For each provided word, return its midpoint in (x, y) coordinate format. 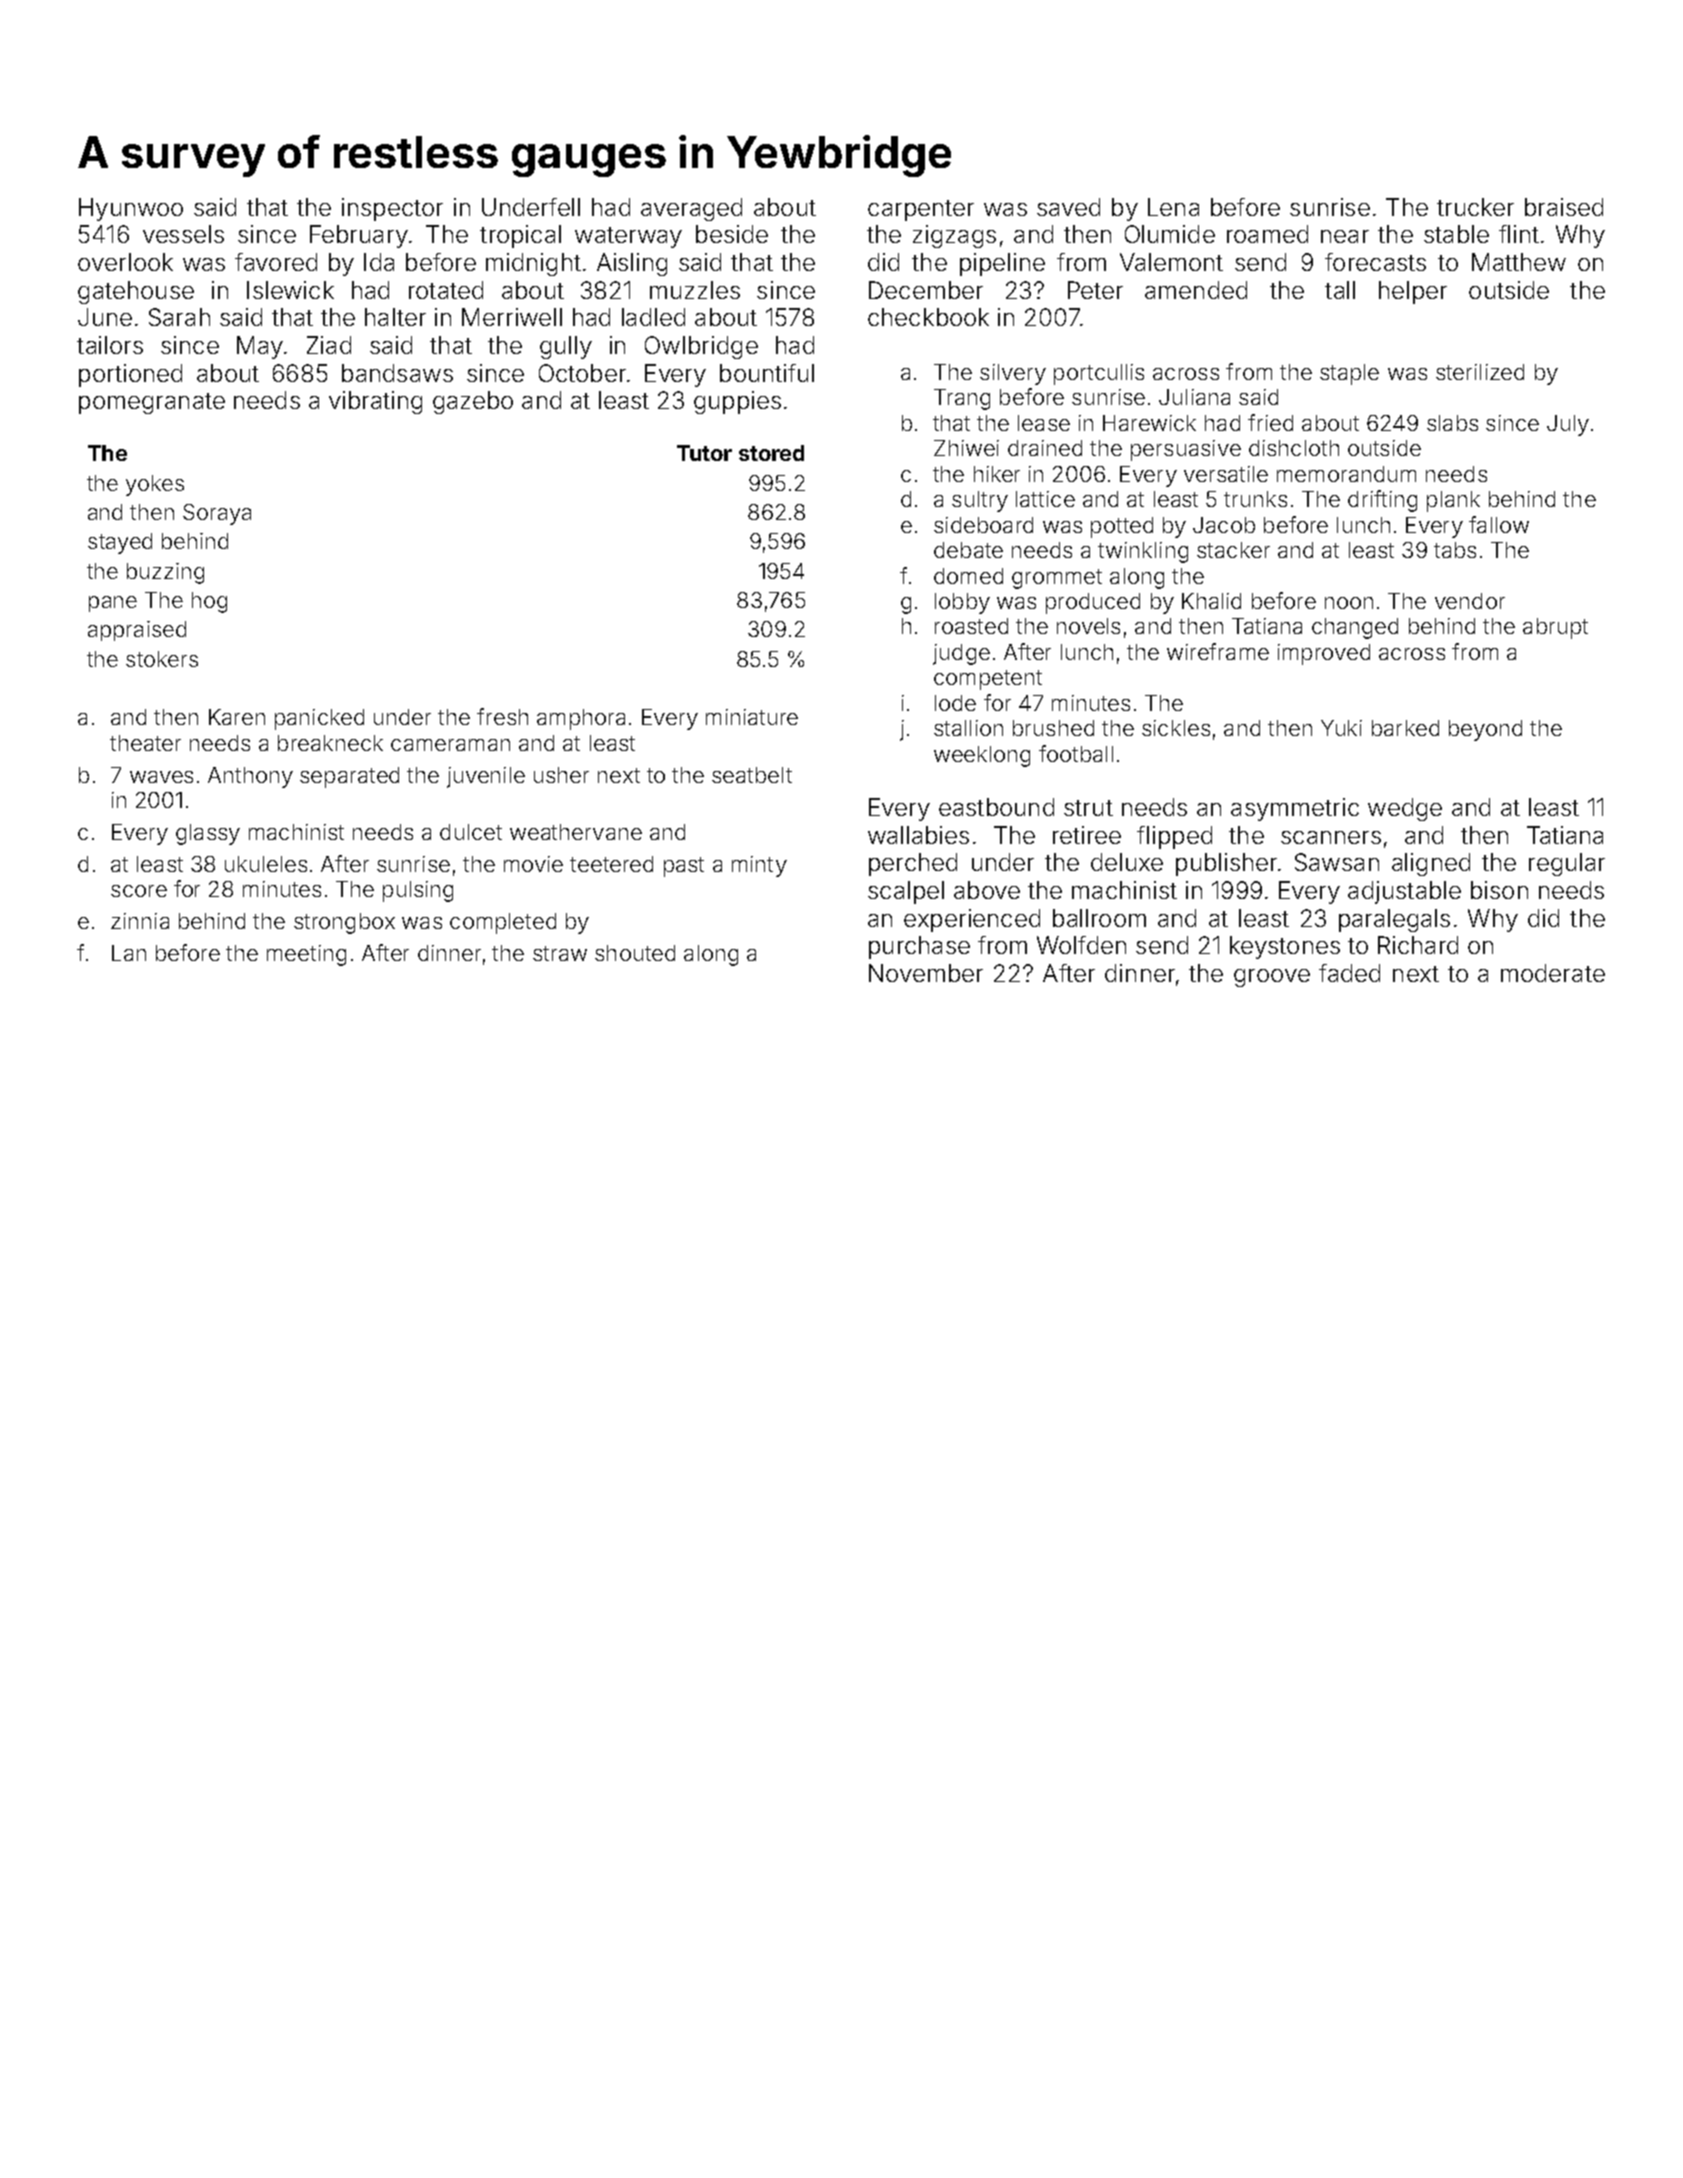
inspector (392, 209)
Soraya (217, 514)
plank (1453, 501)
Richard (1418, 945)
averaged (691, 209)
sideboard (983, 525)
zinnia (140, 921)
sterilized (1480, 372)
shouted (635, 953)
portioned (130, 375)
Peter (1095, 290)
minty (759, 866)
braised (1564, 207)
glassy (208, 834)
